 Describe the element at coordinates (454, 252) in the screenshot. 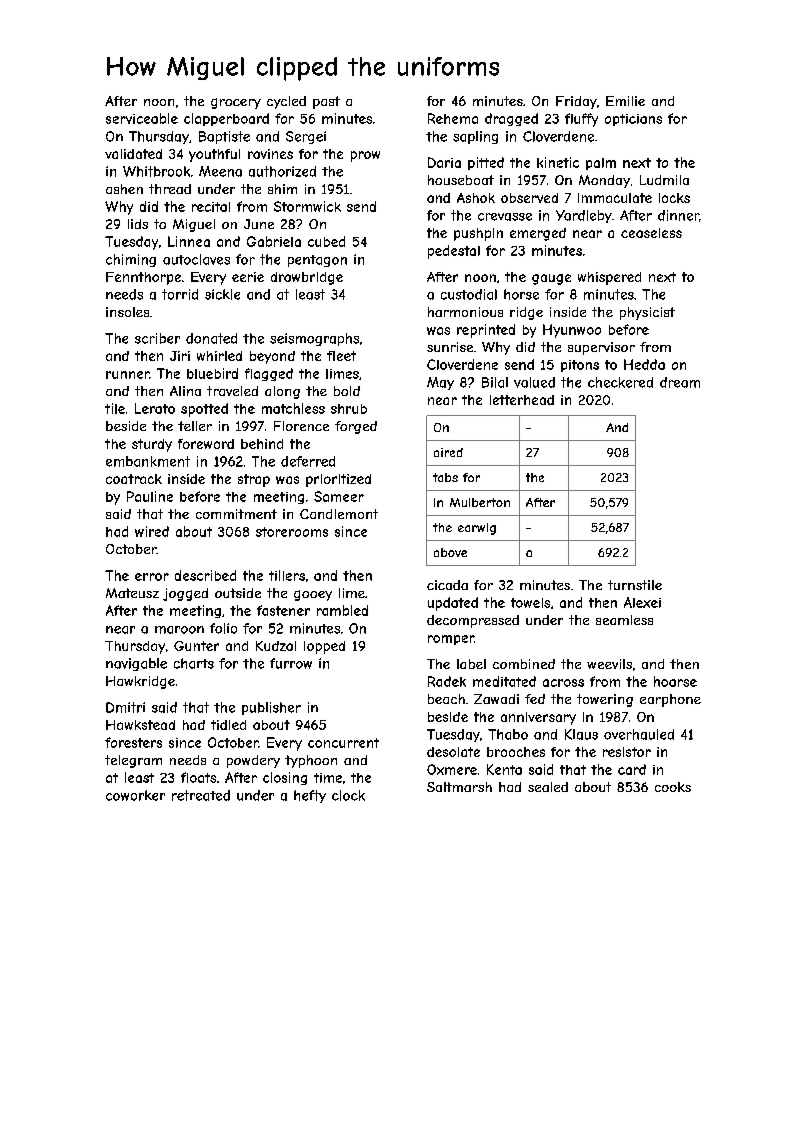

I see `pedestal` at that location.
